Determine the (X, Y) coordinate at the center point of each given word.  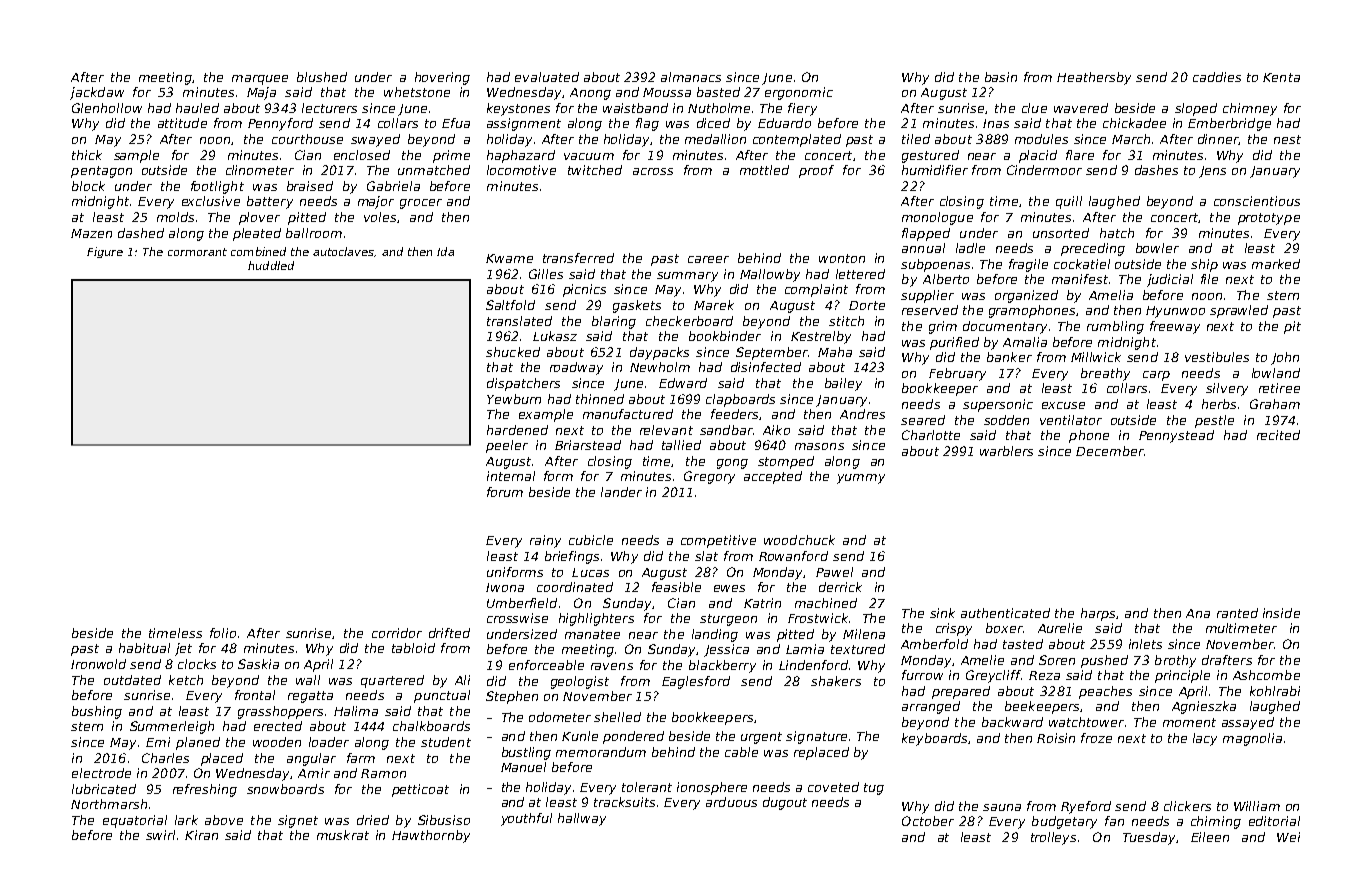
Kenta (1281, 77)
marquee (260, 80)
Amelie (982, 660)
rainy (545, 541)
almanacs (691, 77)
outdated (132, 680)
